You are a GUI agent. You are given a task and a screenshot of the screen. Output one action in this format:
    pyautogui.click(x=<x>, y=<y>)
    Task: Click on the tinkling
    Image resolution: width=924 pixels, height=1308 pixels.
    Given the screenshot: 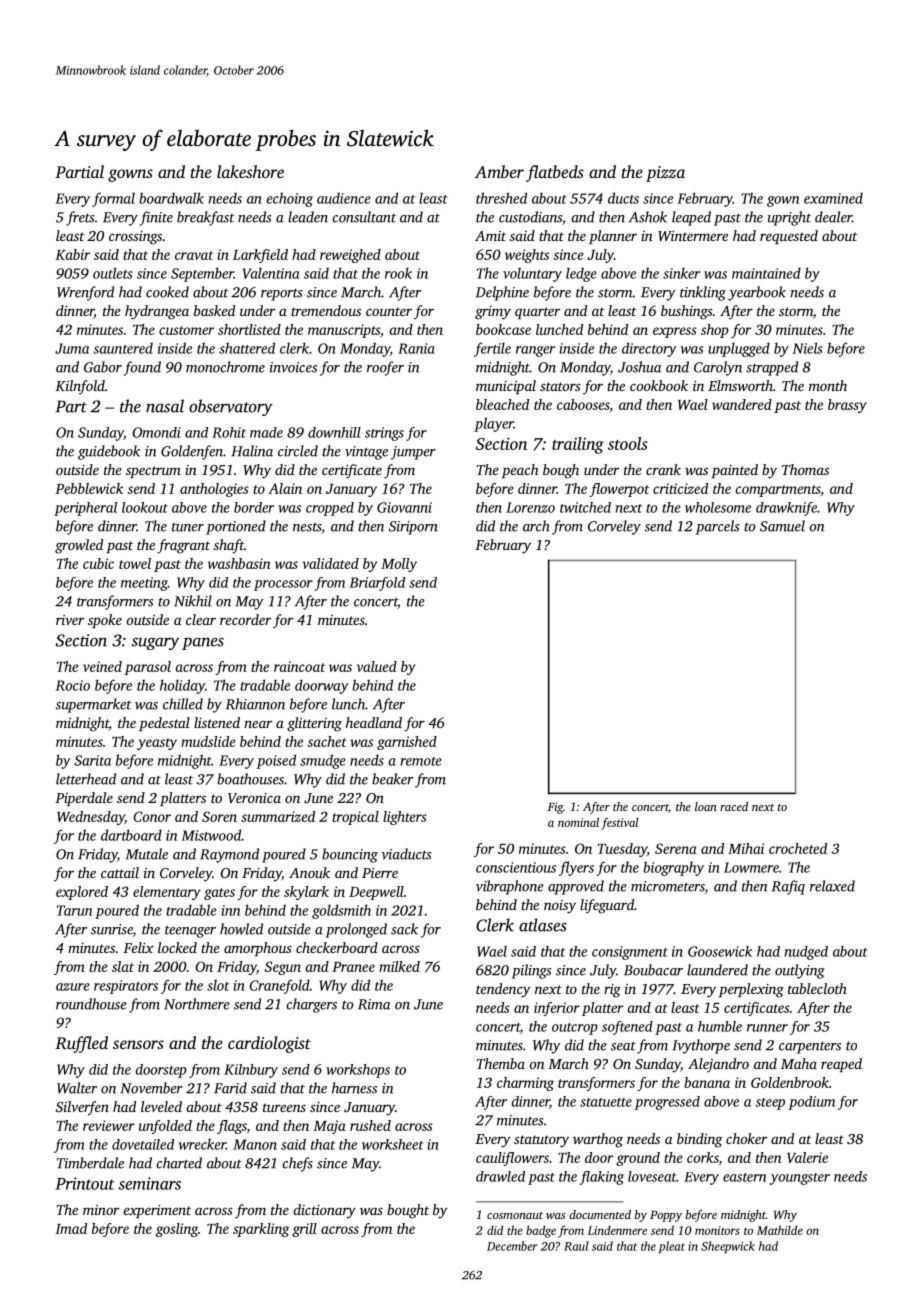 What is the action you would take?
    pyautogui.click(x=703, y=293)
